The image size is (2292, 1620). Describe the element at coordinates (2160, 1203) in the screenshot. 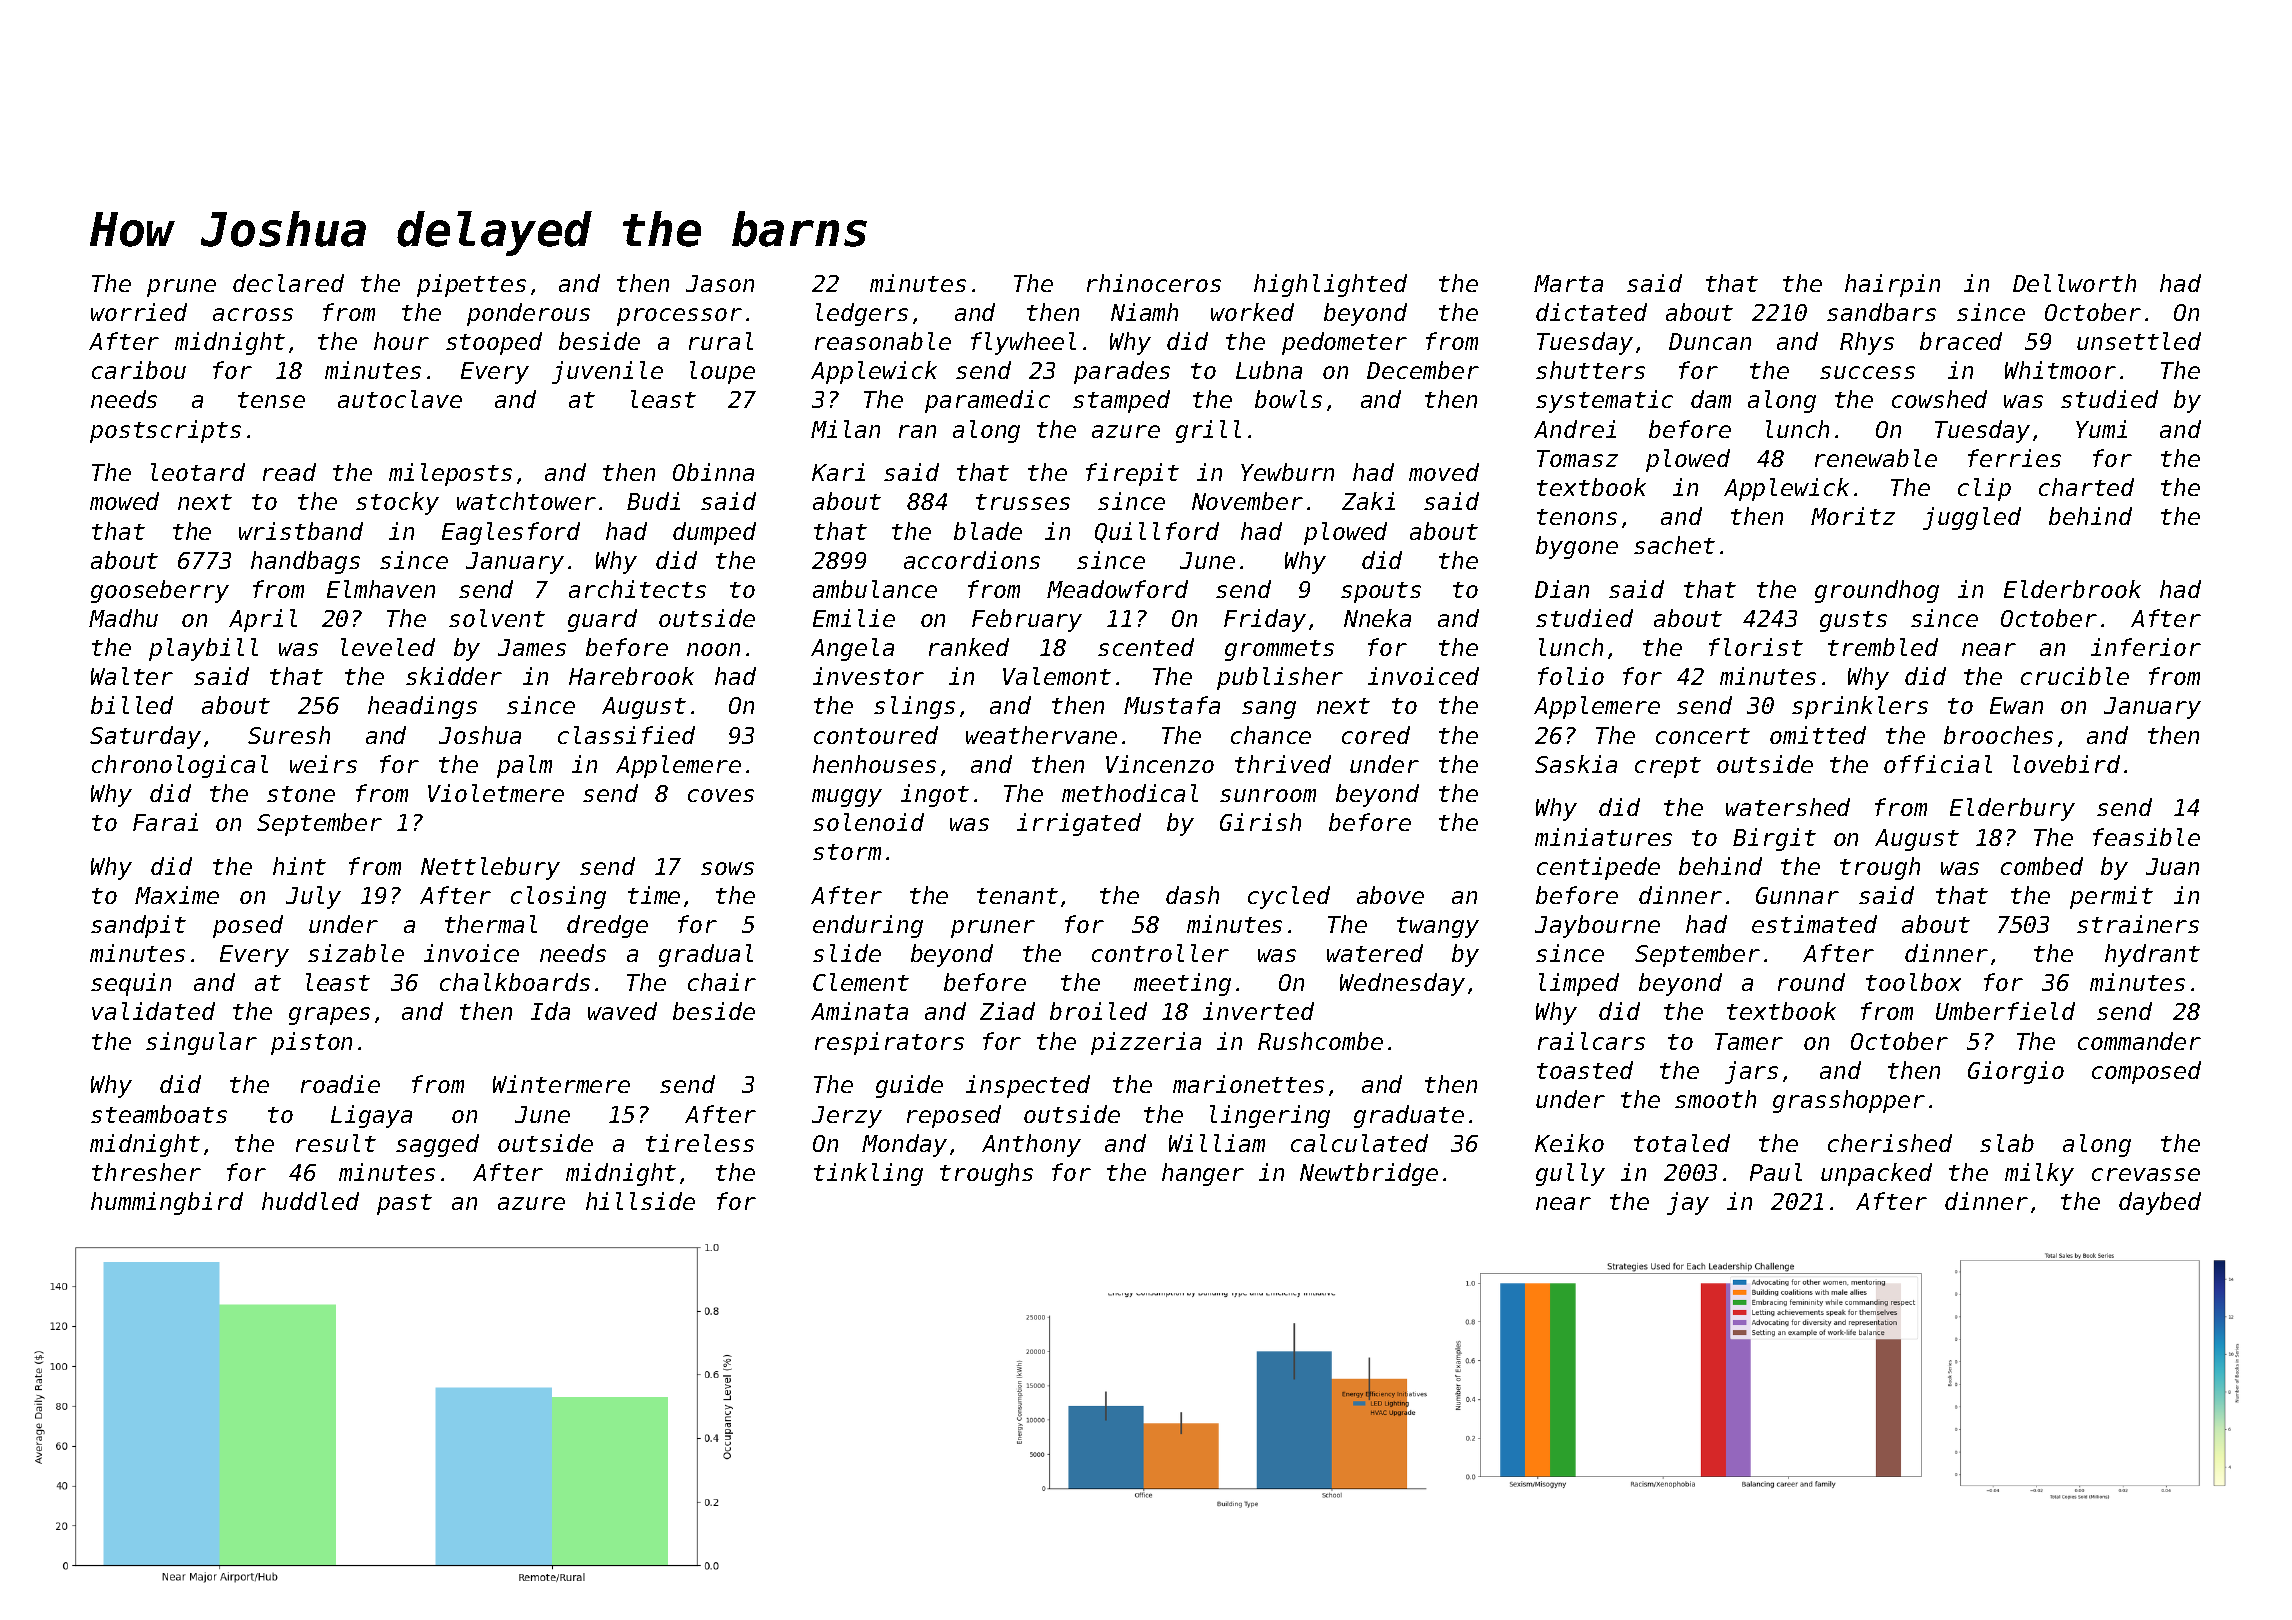

I see `daybed` at that location.
